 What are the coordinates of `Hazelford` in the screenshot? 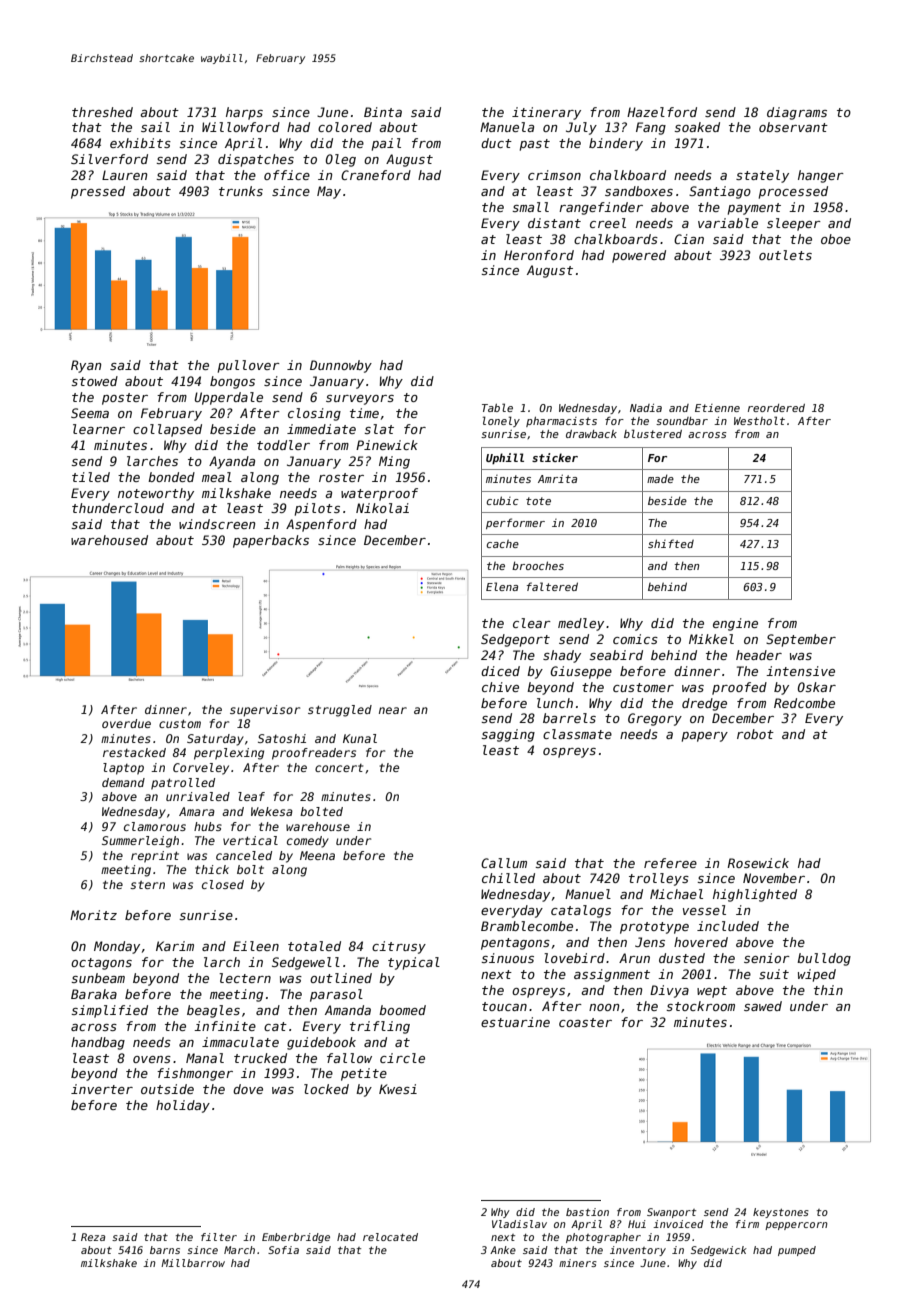 It's located at (662, 112).
